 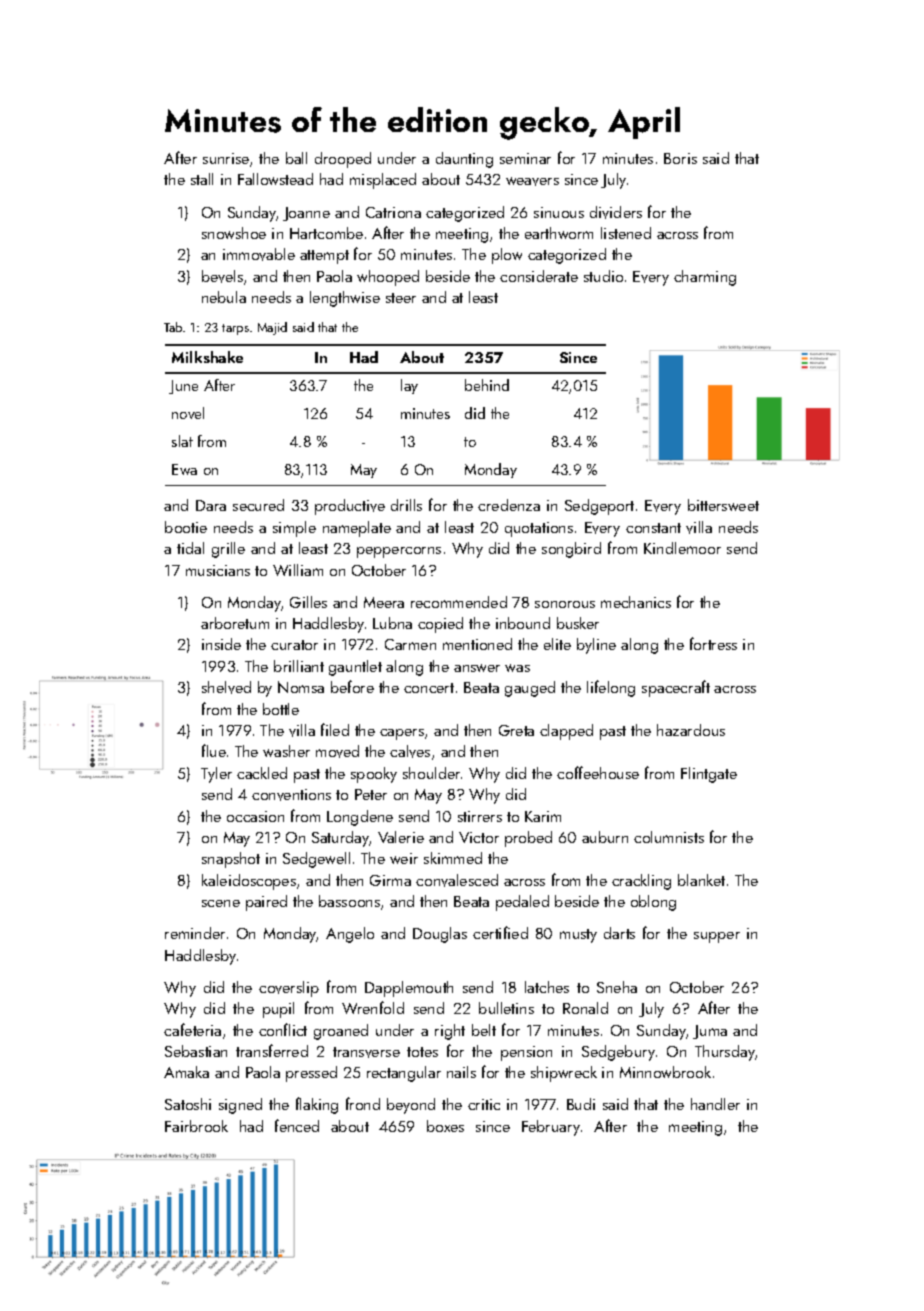 What do you see at coordinates (445, 1126) in the page?
I see `boxes` at bounding box center [445, 1126].
